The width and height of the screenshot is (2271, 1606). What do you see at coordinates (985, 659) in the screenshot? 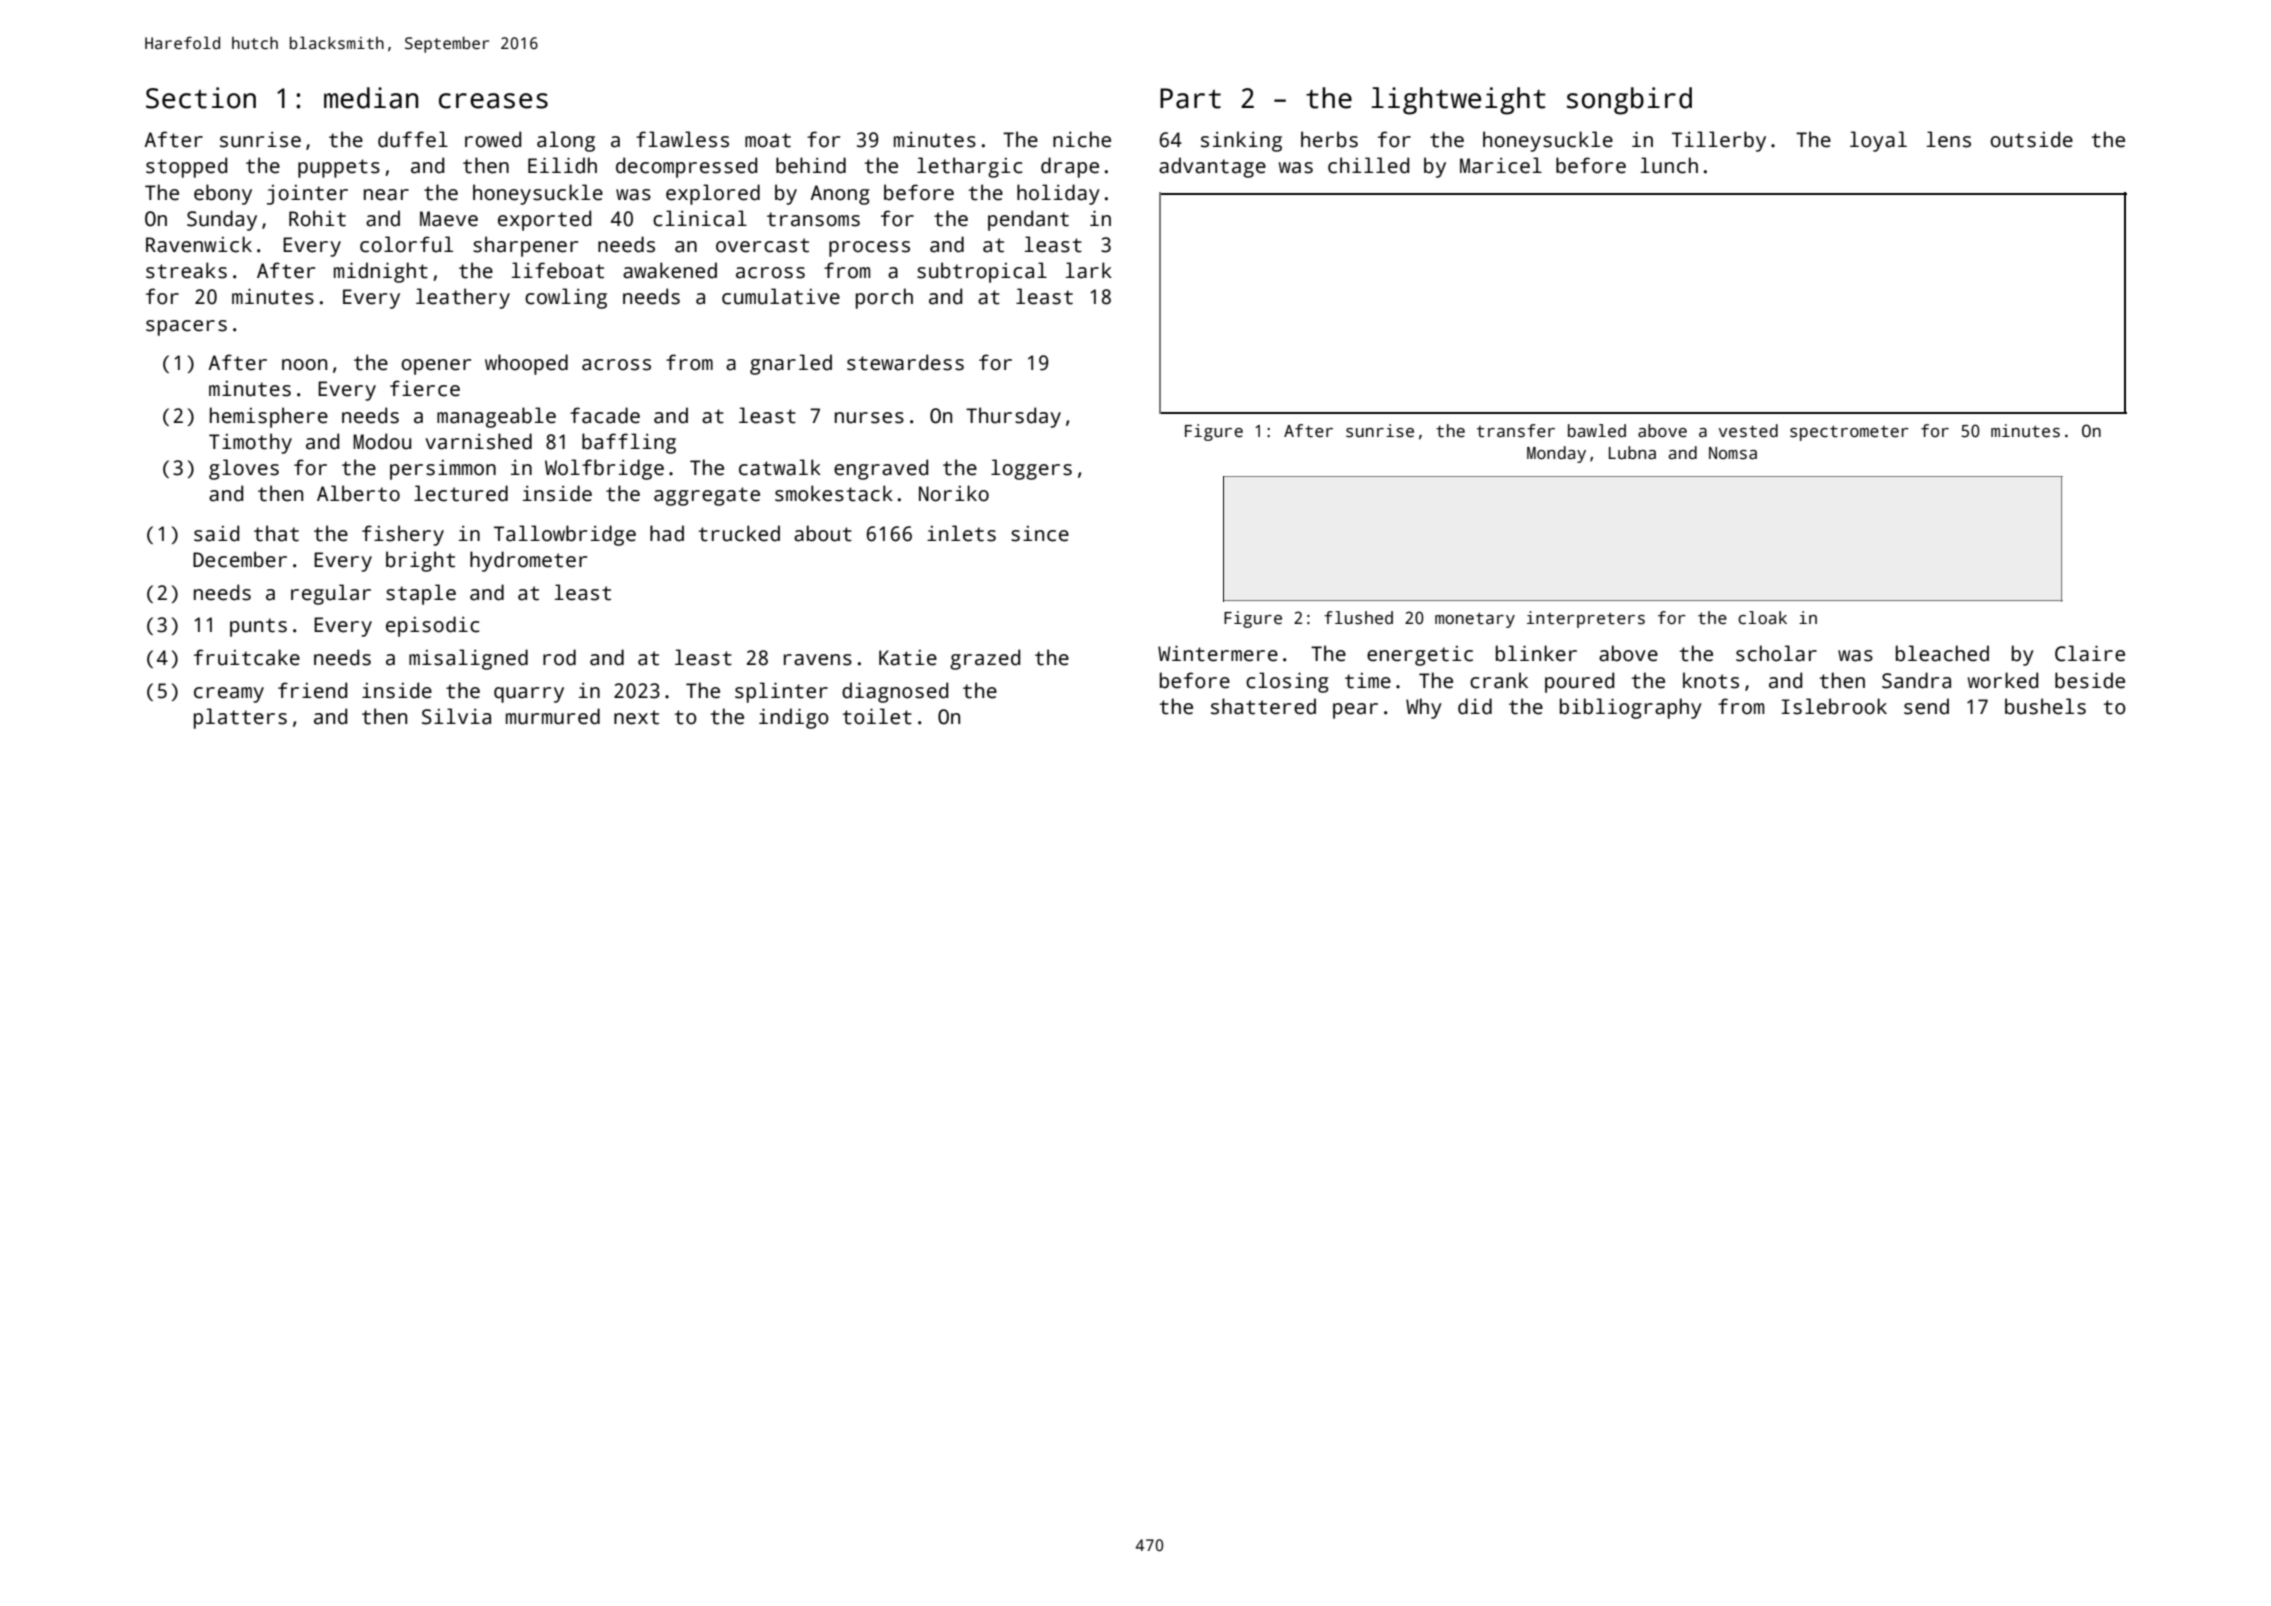
I see `grazed` at bounding box center [985, 659].
